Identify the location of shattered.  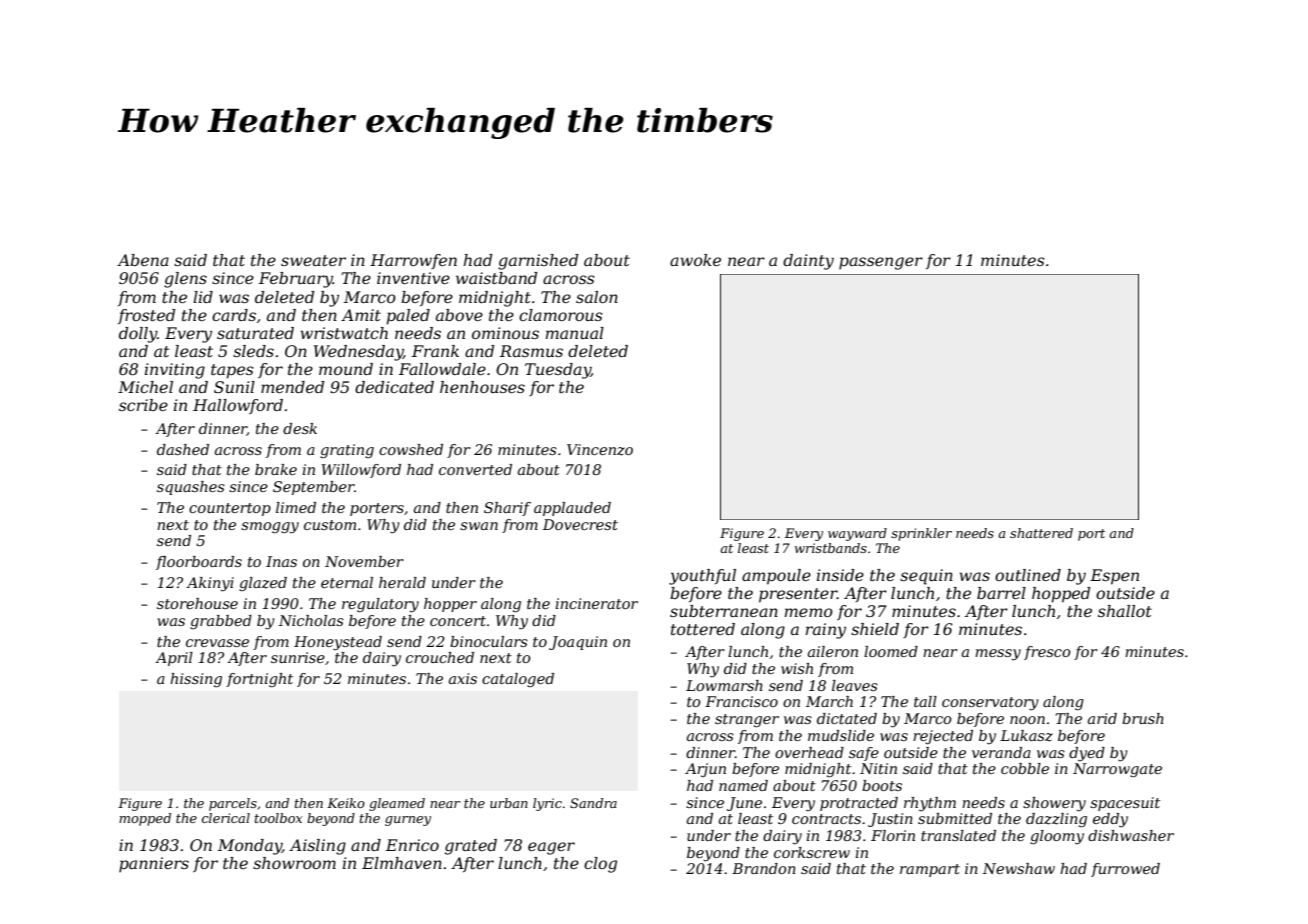
(1041, 533).
